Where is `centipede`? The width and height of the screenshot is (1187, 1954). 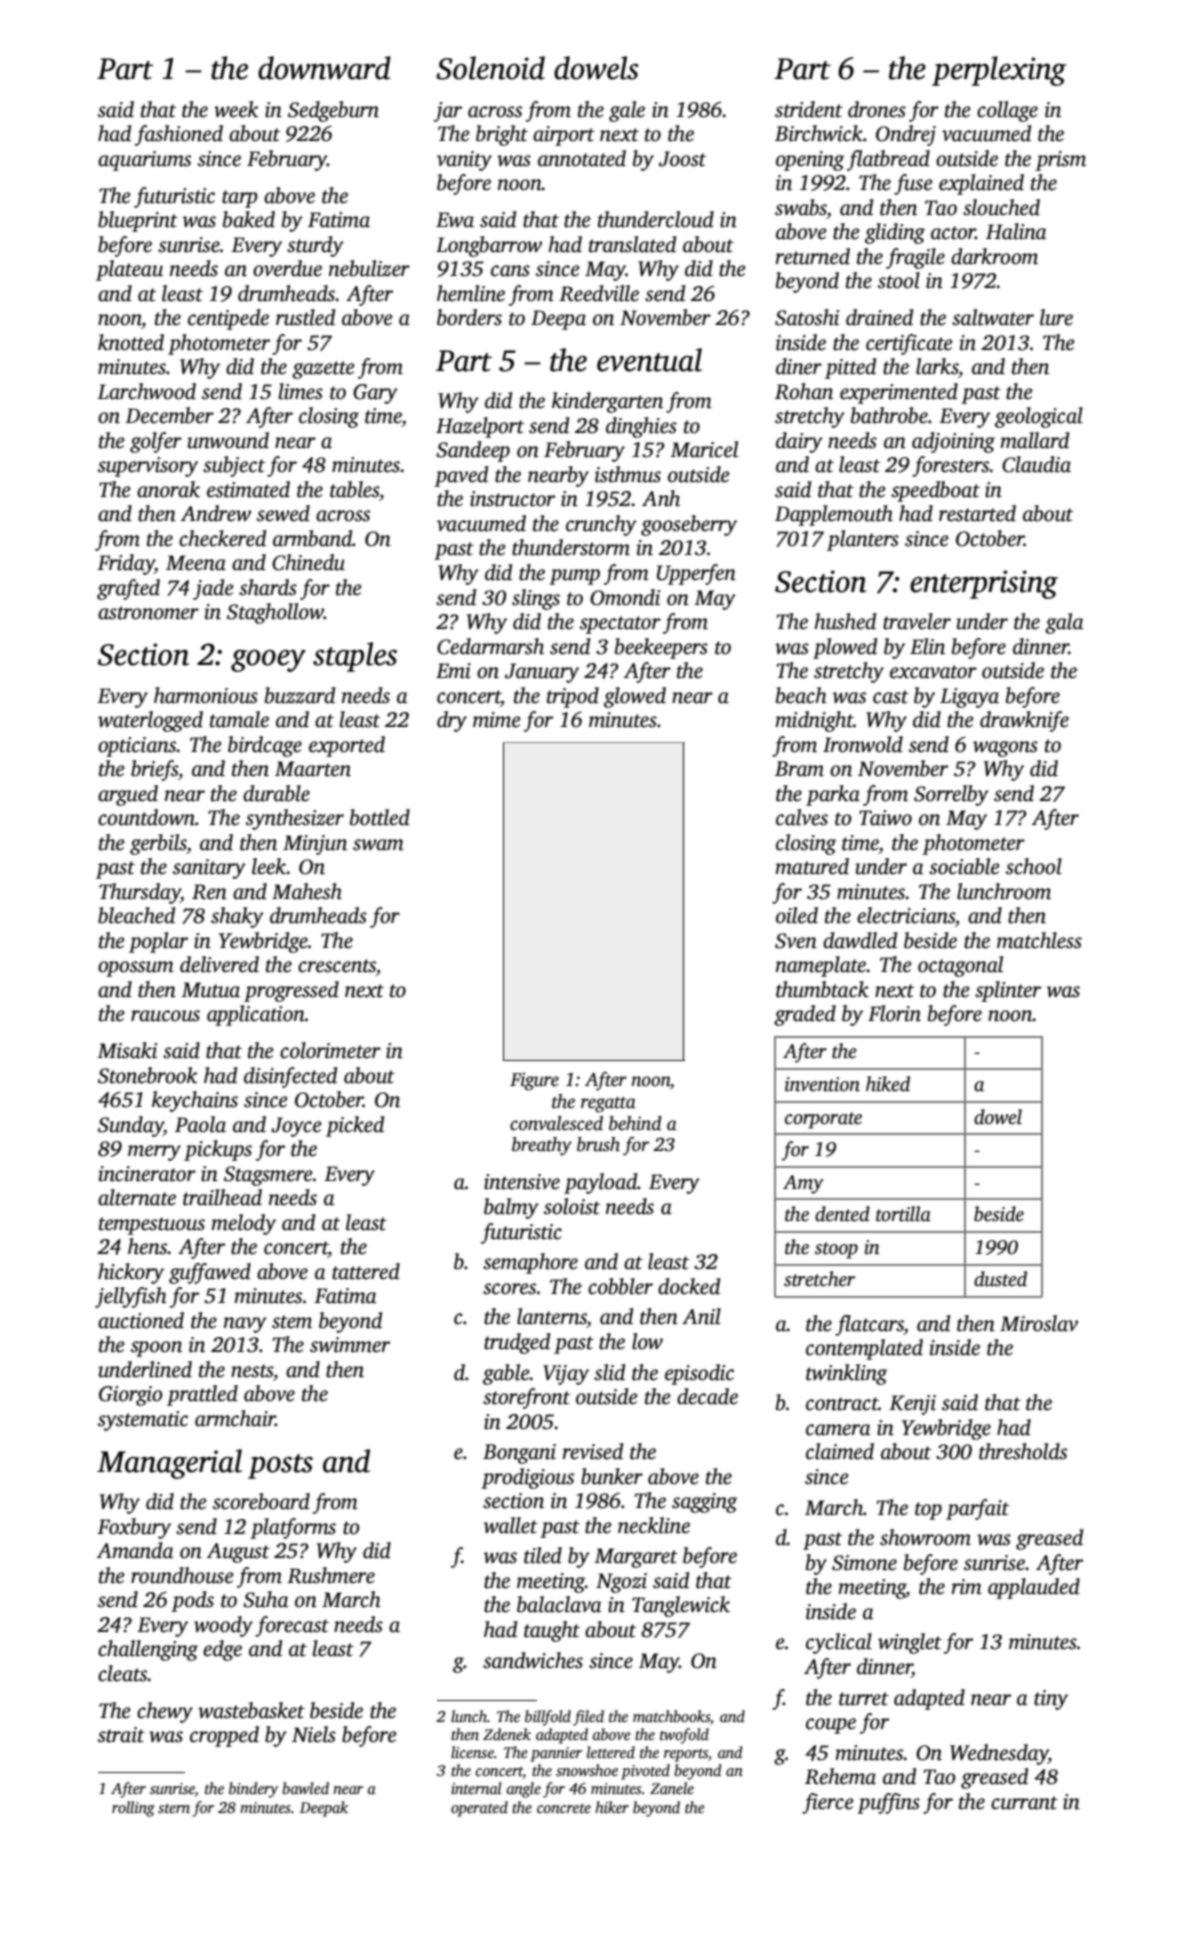 centipede is located at coordinates (228, 319).
